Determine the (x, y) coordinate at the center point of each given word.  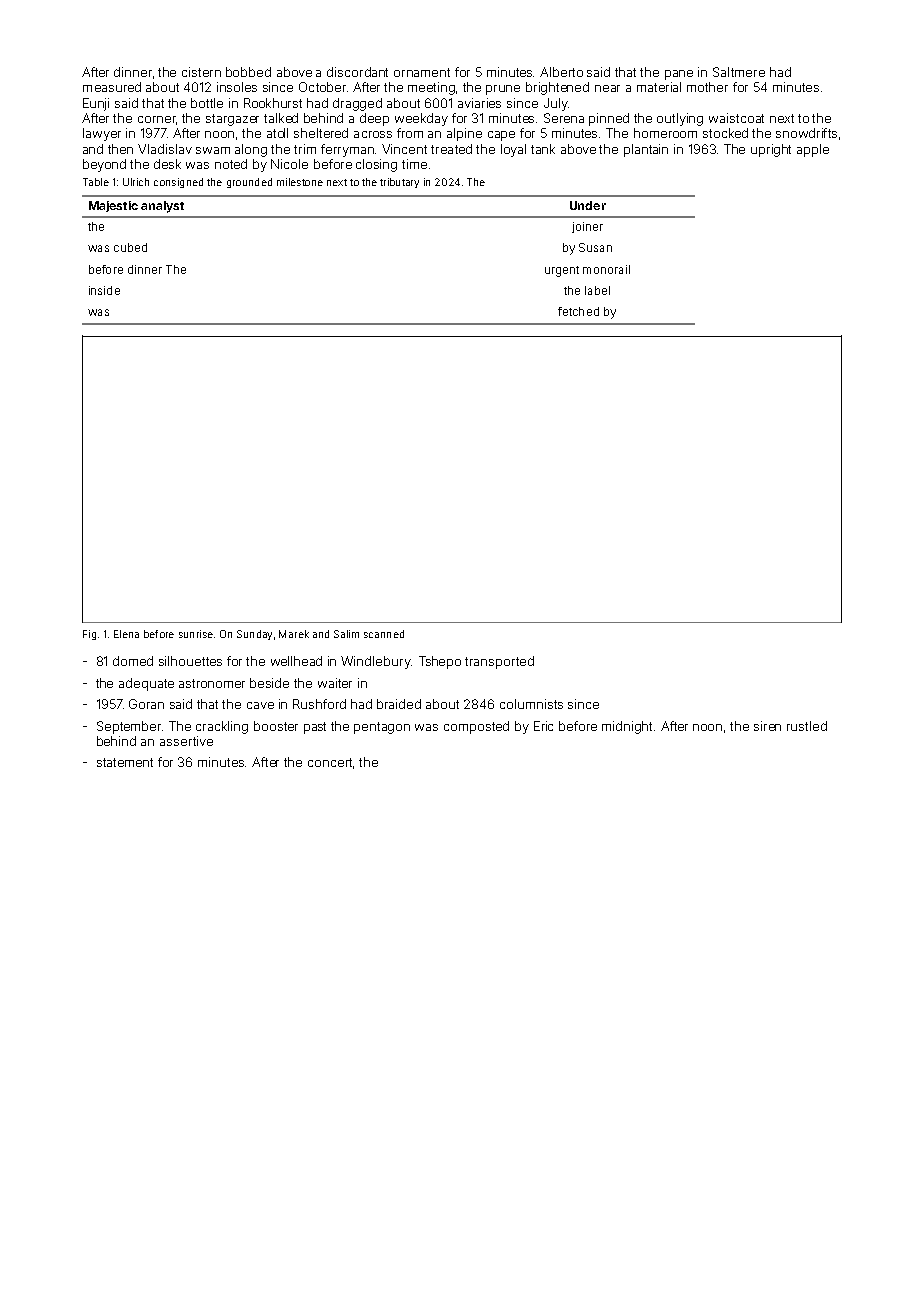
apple (813, 150)
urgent (562, 271)
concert (330, 762)
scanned (384, 634)
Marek (294, 634)
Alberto (561, 72)
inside (104, 290)
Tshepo (440, 662)
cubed (130, 247)
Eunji (96, 104)
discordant (357, 72)
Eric (543, 726)
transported (499, 662)
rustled (807, 726)
